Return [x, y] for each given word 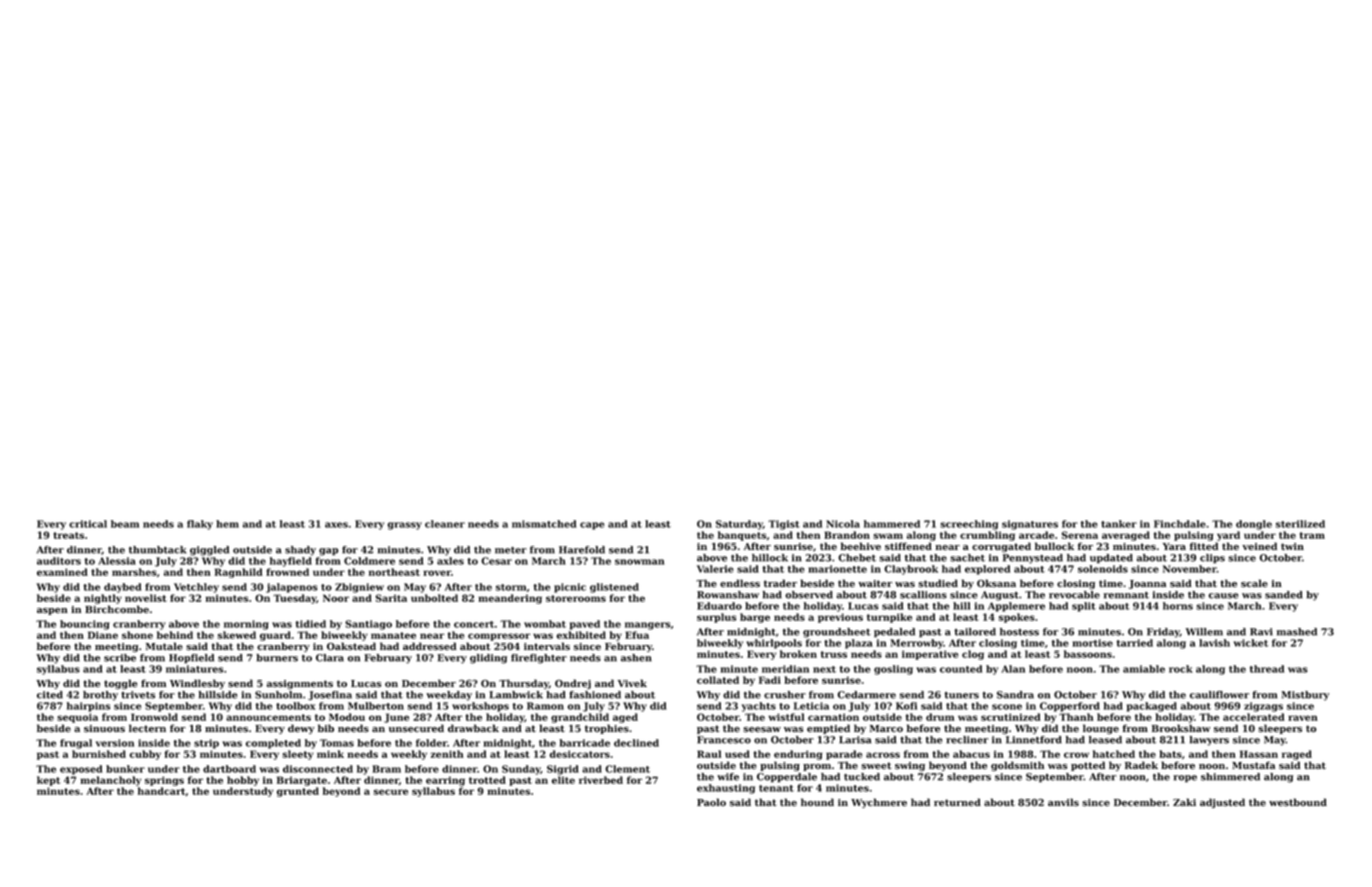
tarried [1135, 643]
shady [300, 551]
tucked [862, 777]
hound [817, 802]
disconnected [318, 769]
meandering [510, 599]
